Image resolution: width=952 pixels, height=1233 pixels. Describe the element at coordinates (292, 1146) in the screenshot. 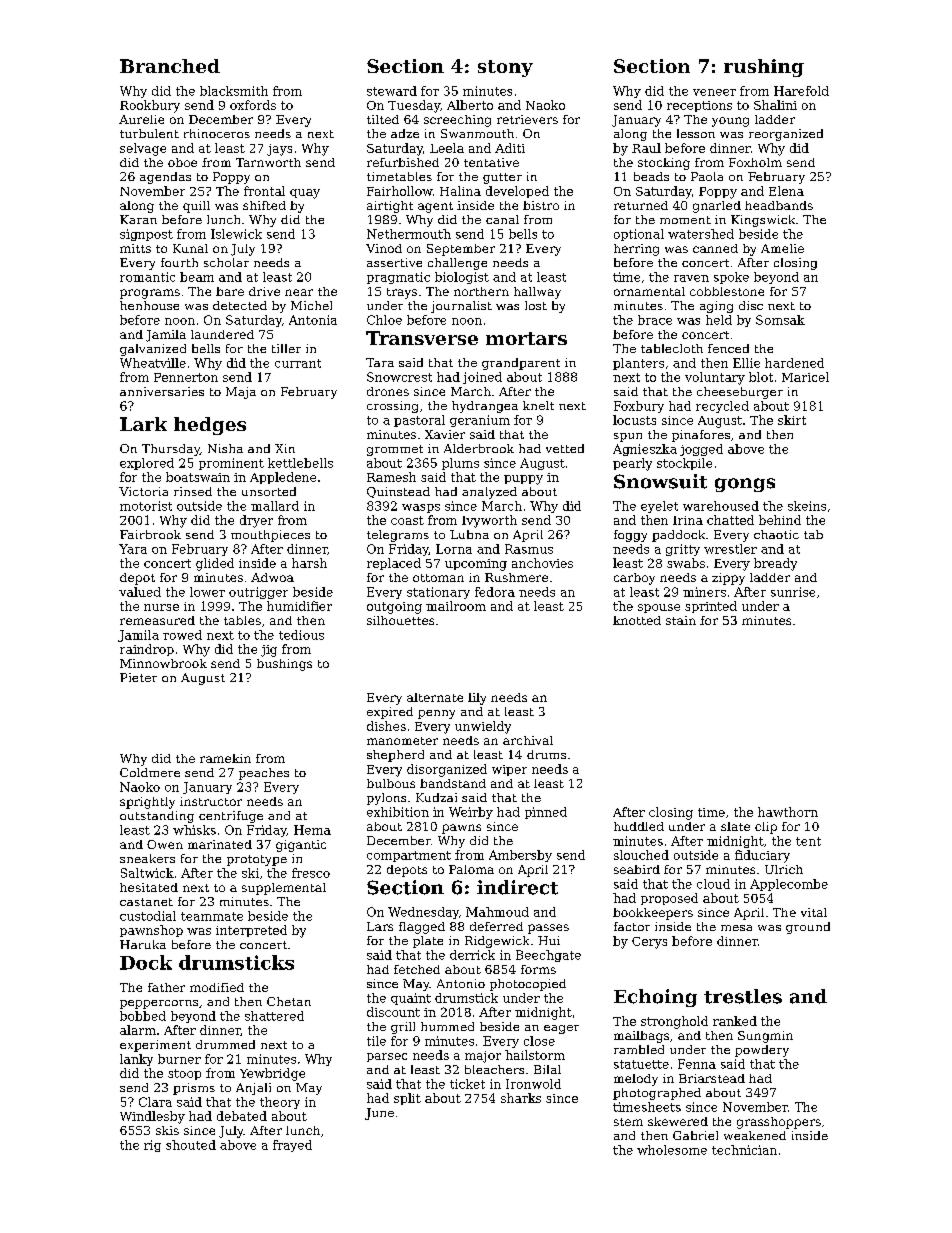

I see `frayed` at that location.
